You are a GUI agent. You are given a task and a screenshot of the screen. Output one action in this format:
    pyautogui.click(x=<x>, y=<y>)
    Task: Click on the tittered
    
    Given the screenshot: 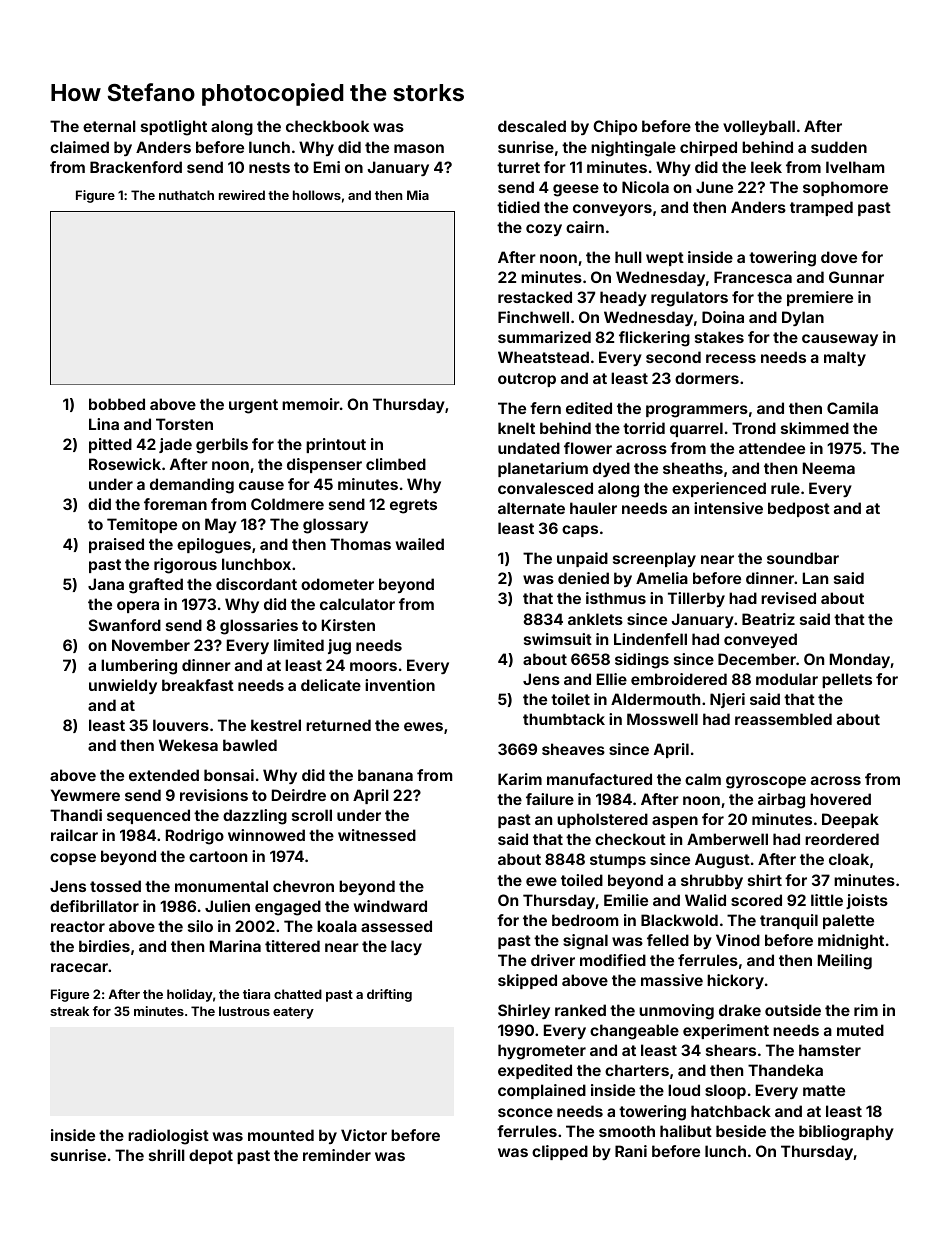 What is the action you would take?
    pyautogui.click(x=292, y=946)
